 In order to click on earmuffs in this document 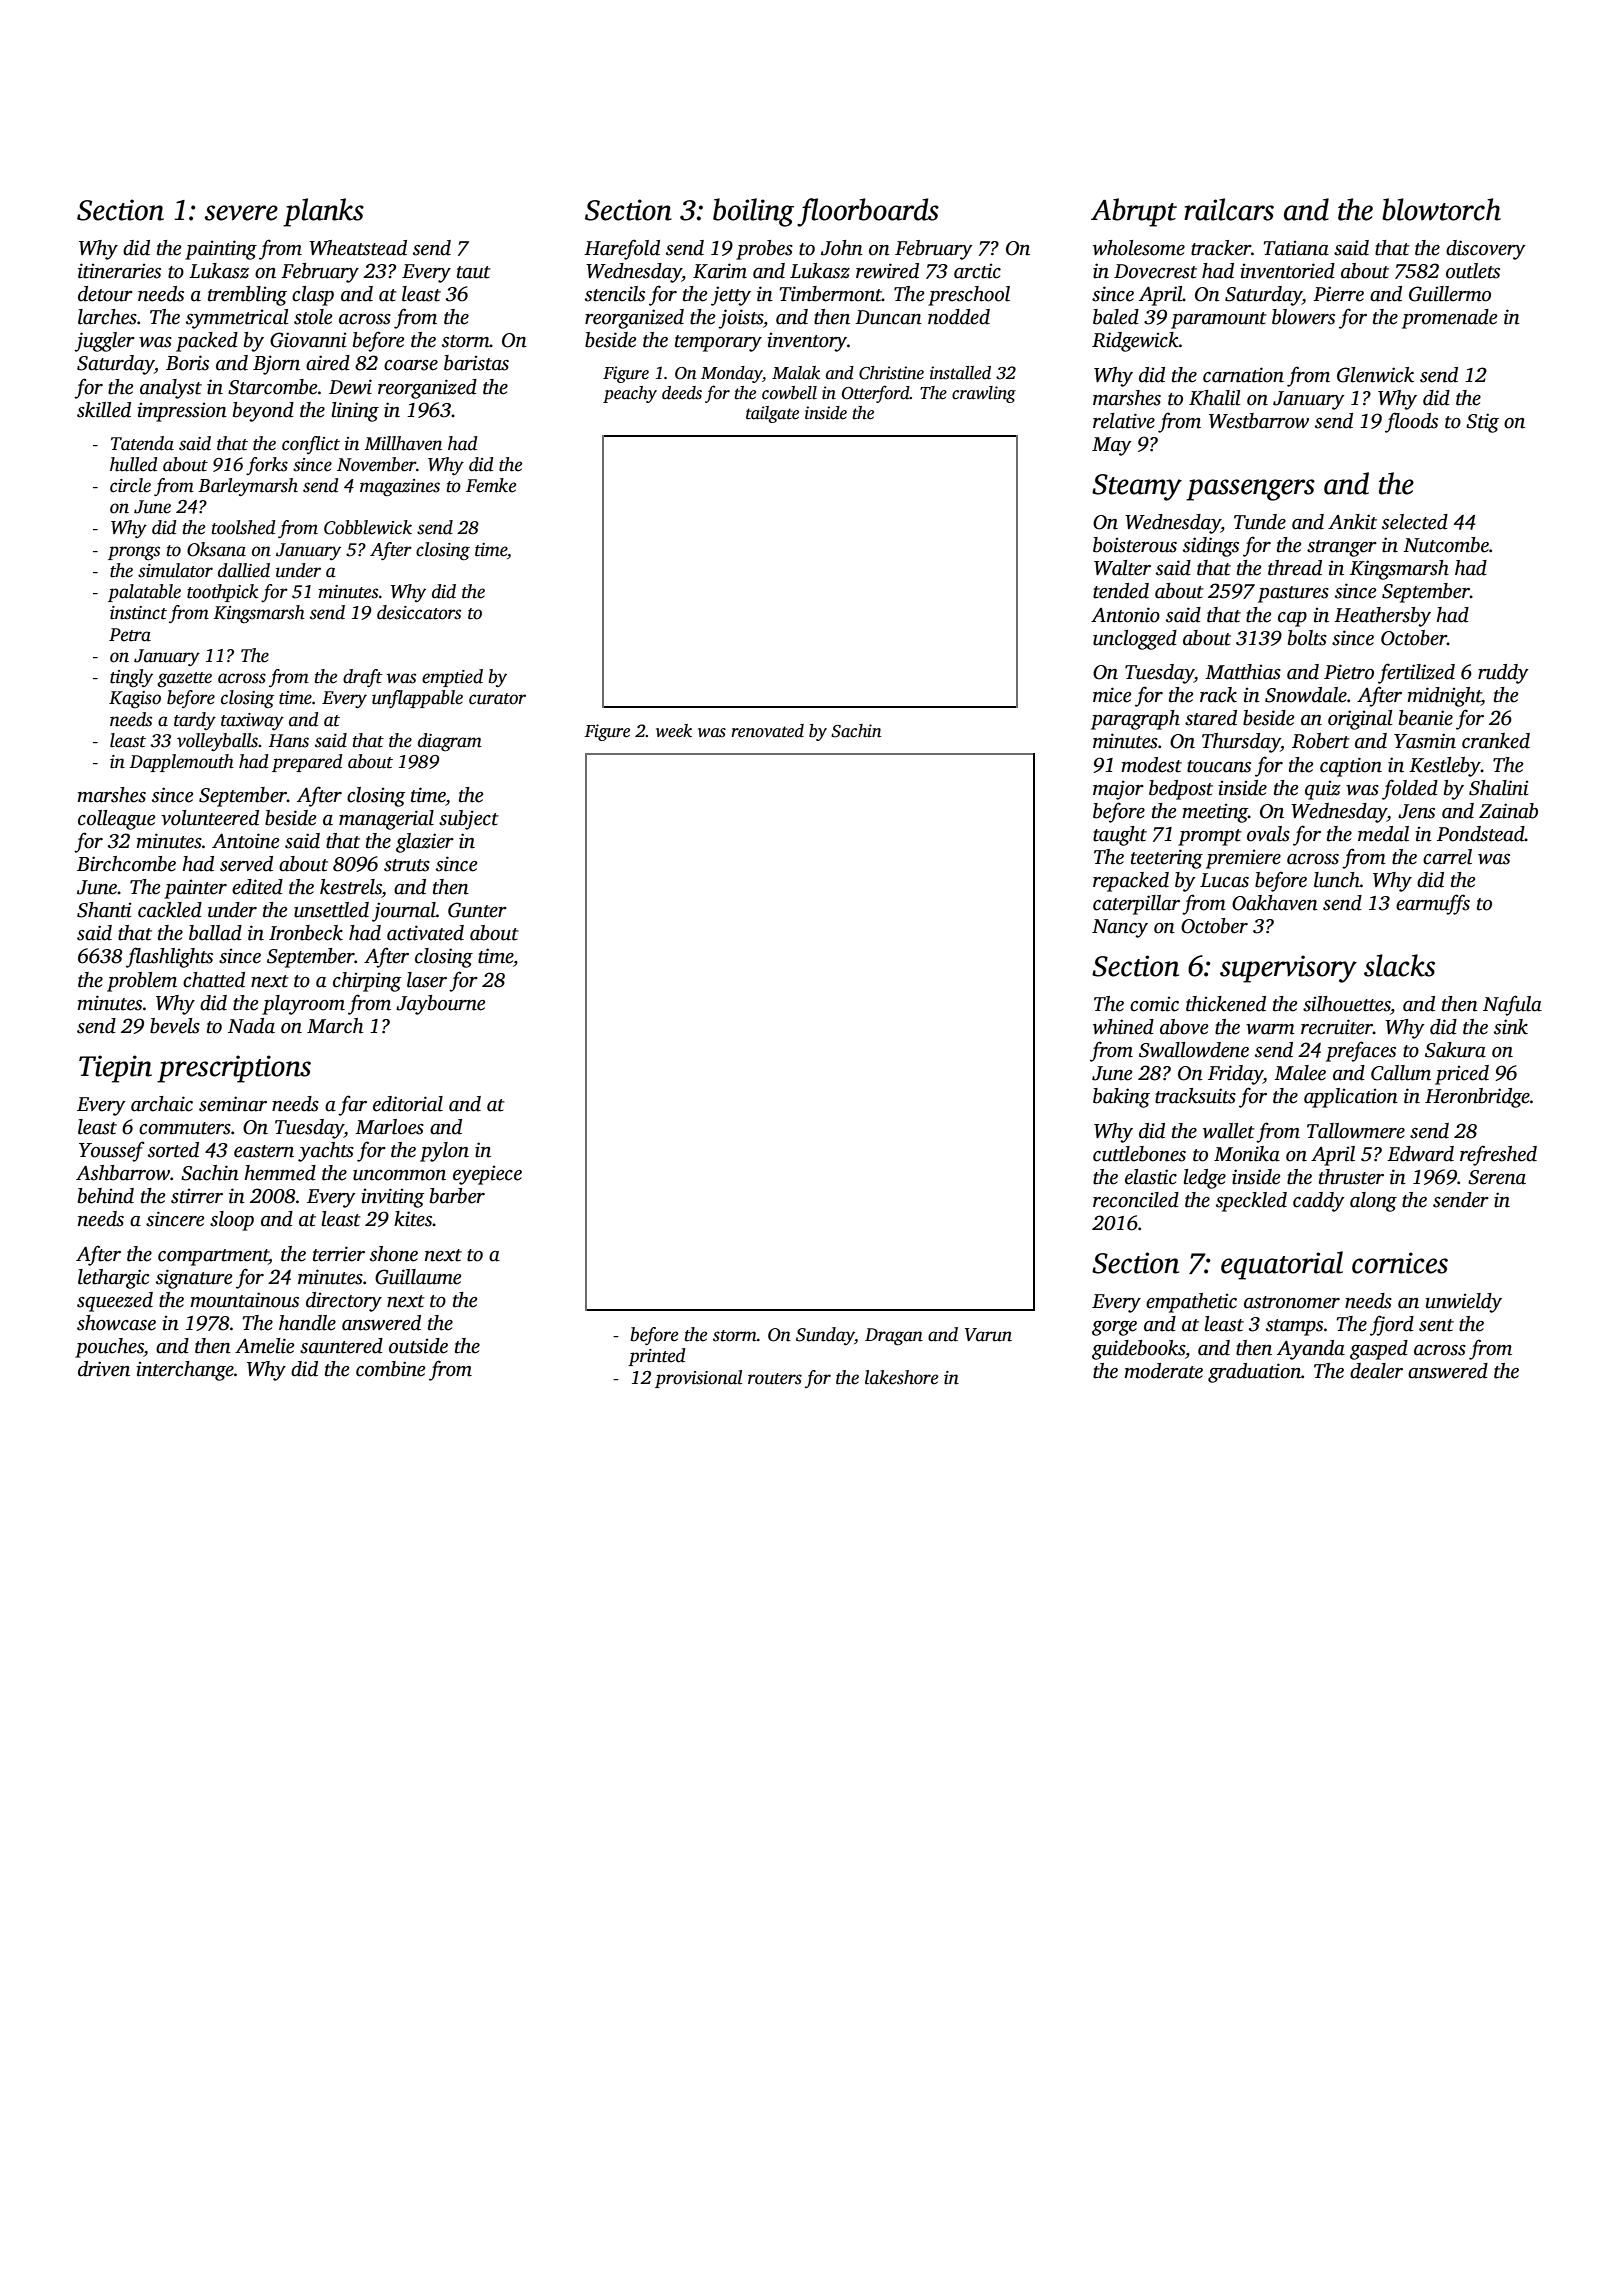, I will do `click(1433, 904)`.
